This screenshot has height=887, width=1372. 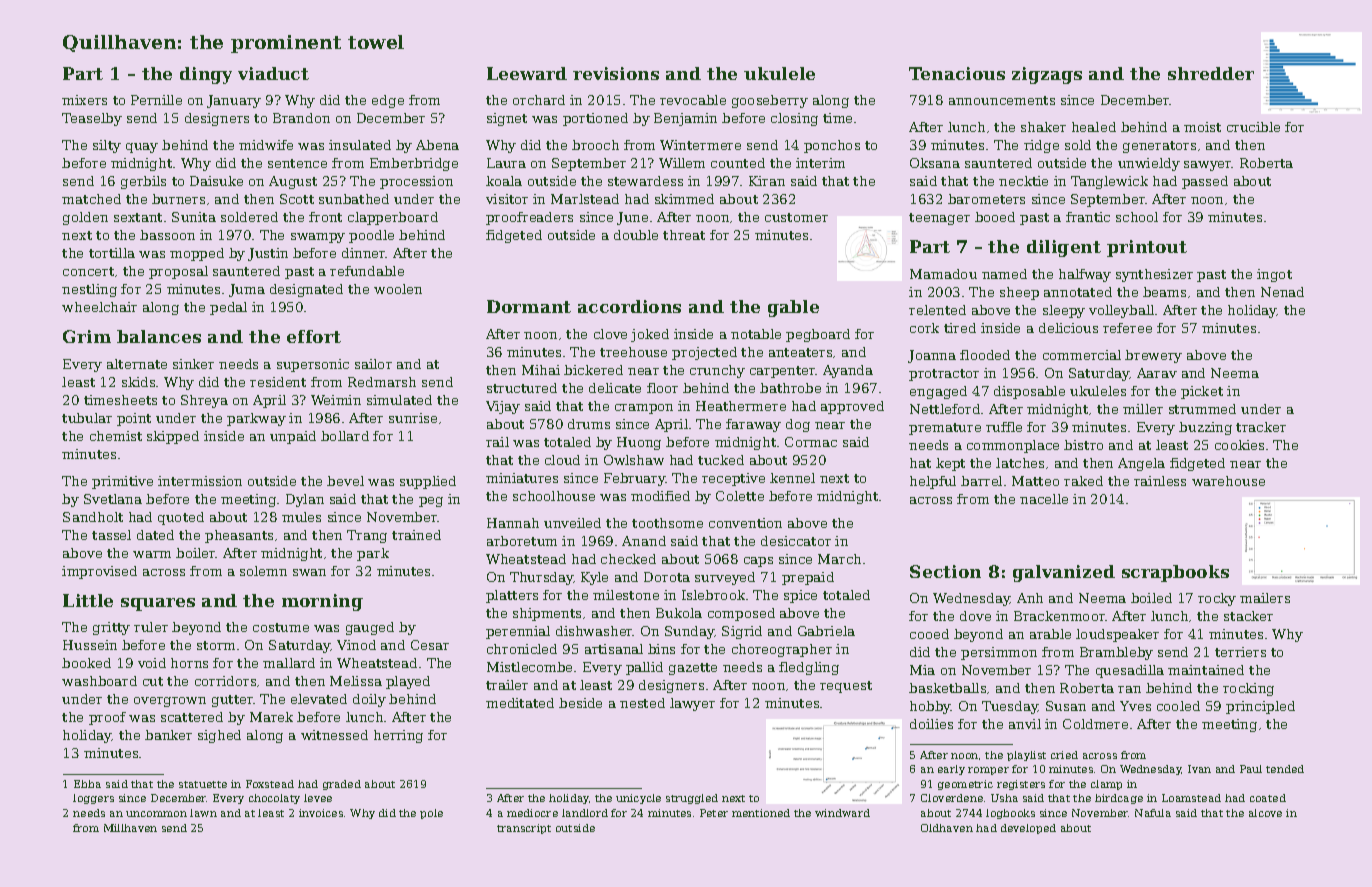 What do you see at coordinates (321, 813) in the screenshot?
I see `invoices` at bounding box center [321, 813].
